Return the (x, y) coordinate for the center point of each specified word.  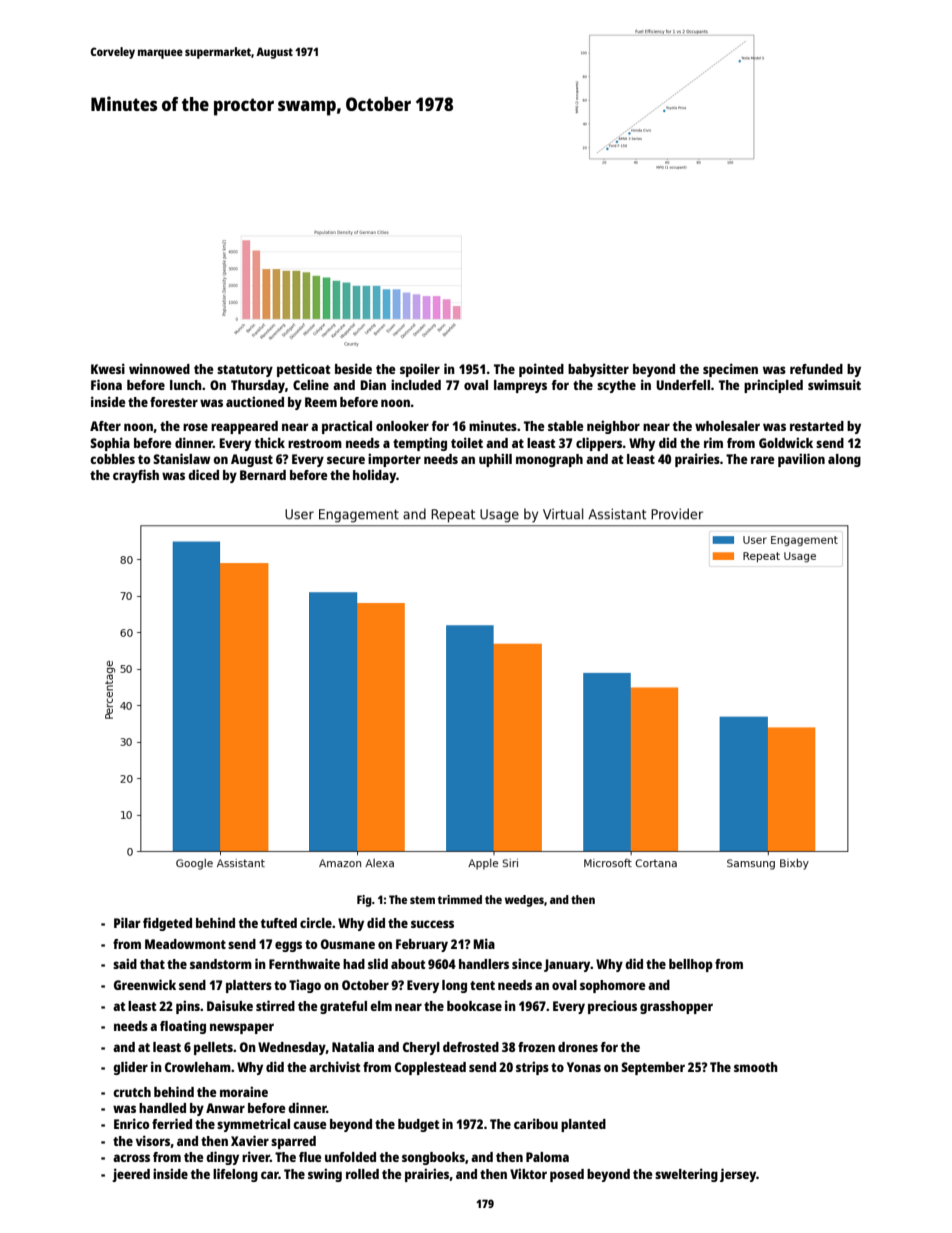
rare (762, 460)
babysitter (598, 370)
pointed (541, 370)
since (527, 963)
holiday (374, 476)
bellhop (691, 965)
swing (325, 1175)
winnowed (159, 368)
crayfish (136, 476)
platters (249, 986)
